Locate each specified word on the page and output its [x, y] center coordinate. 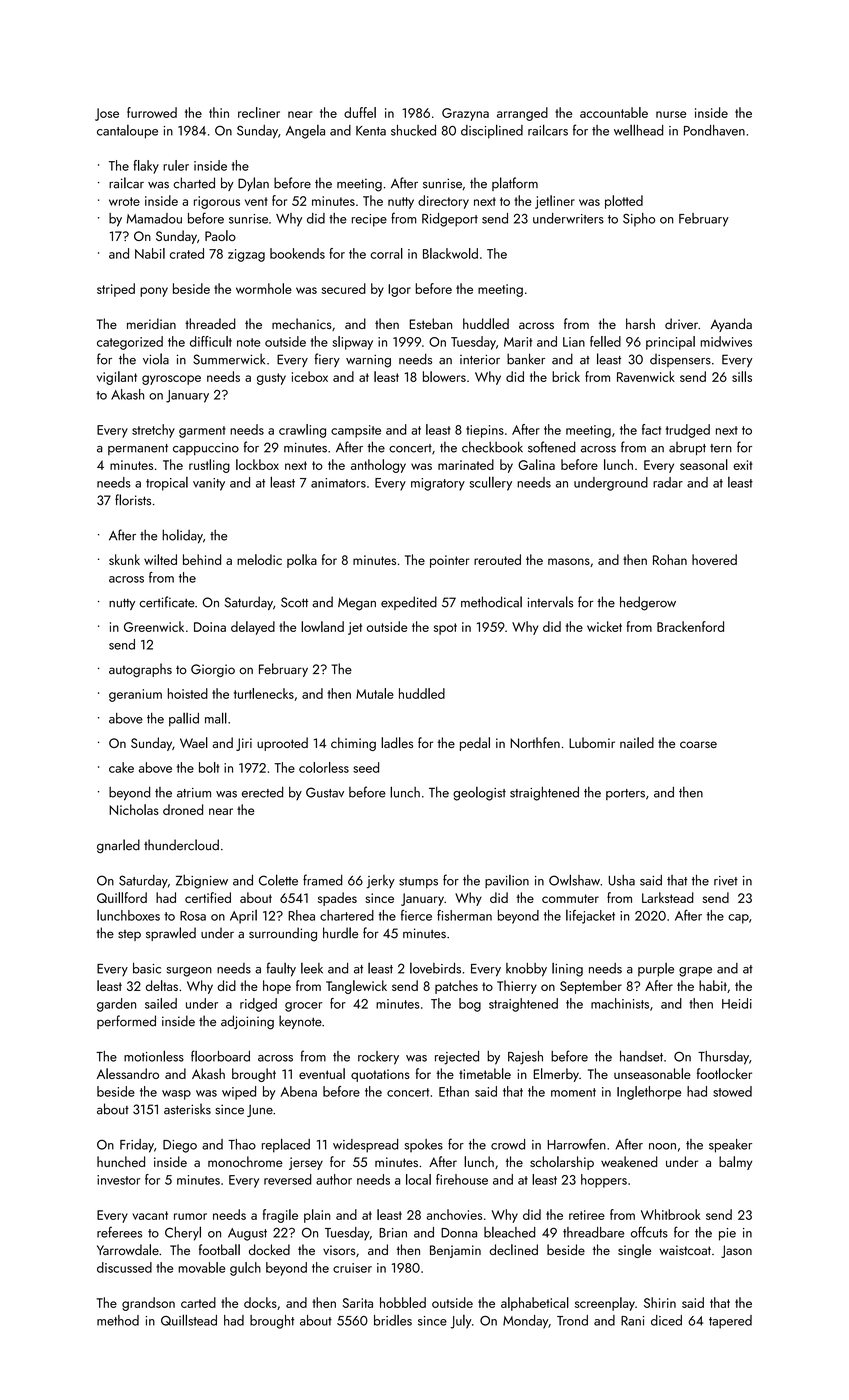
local [418, 1179]
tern [721, 448]
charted [194, 183]
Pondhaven [714, 130]
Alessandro [128, 1073]
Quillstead [189, 1320]
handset [641, 1056]
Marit [518, 342]
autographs [140, 670]
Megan [357, 604]
